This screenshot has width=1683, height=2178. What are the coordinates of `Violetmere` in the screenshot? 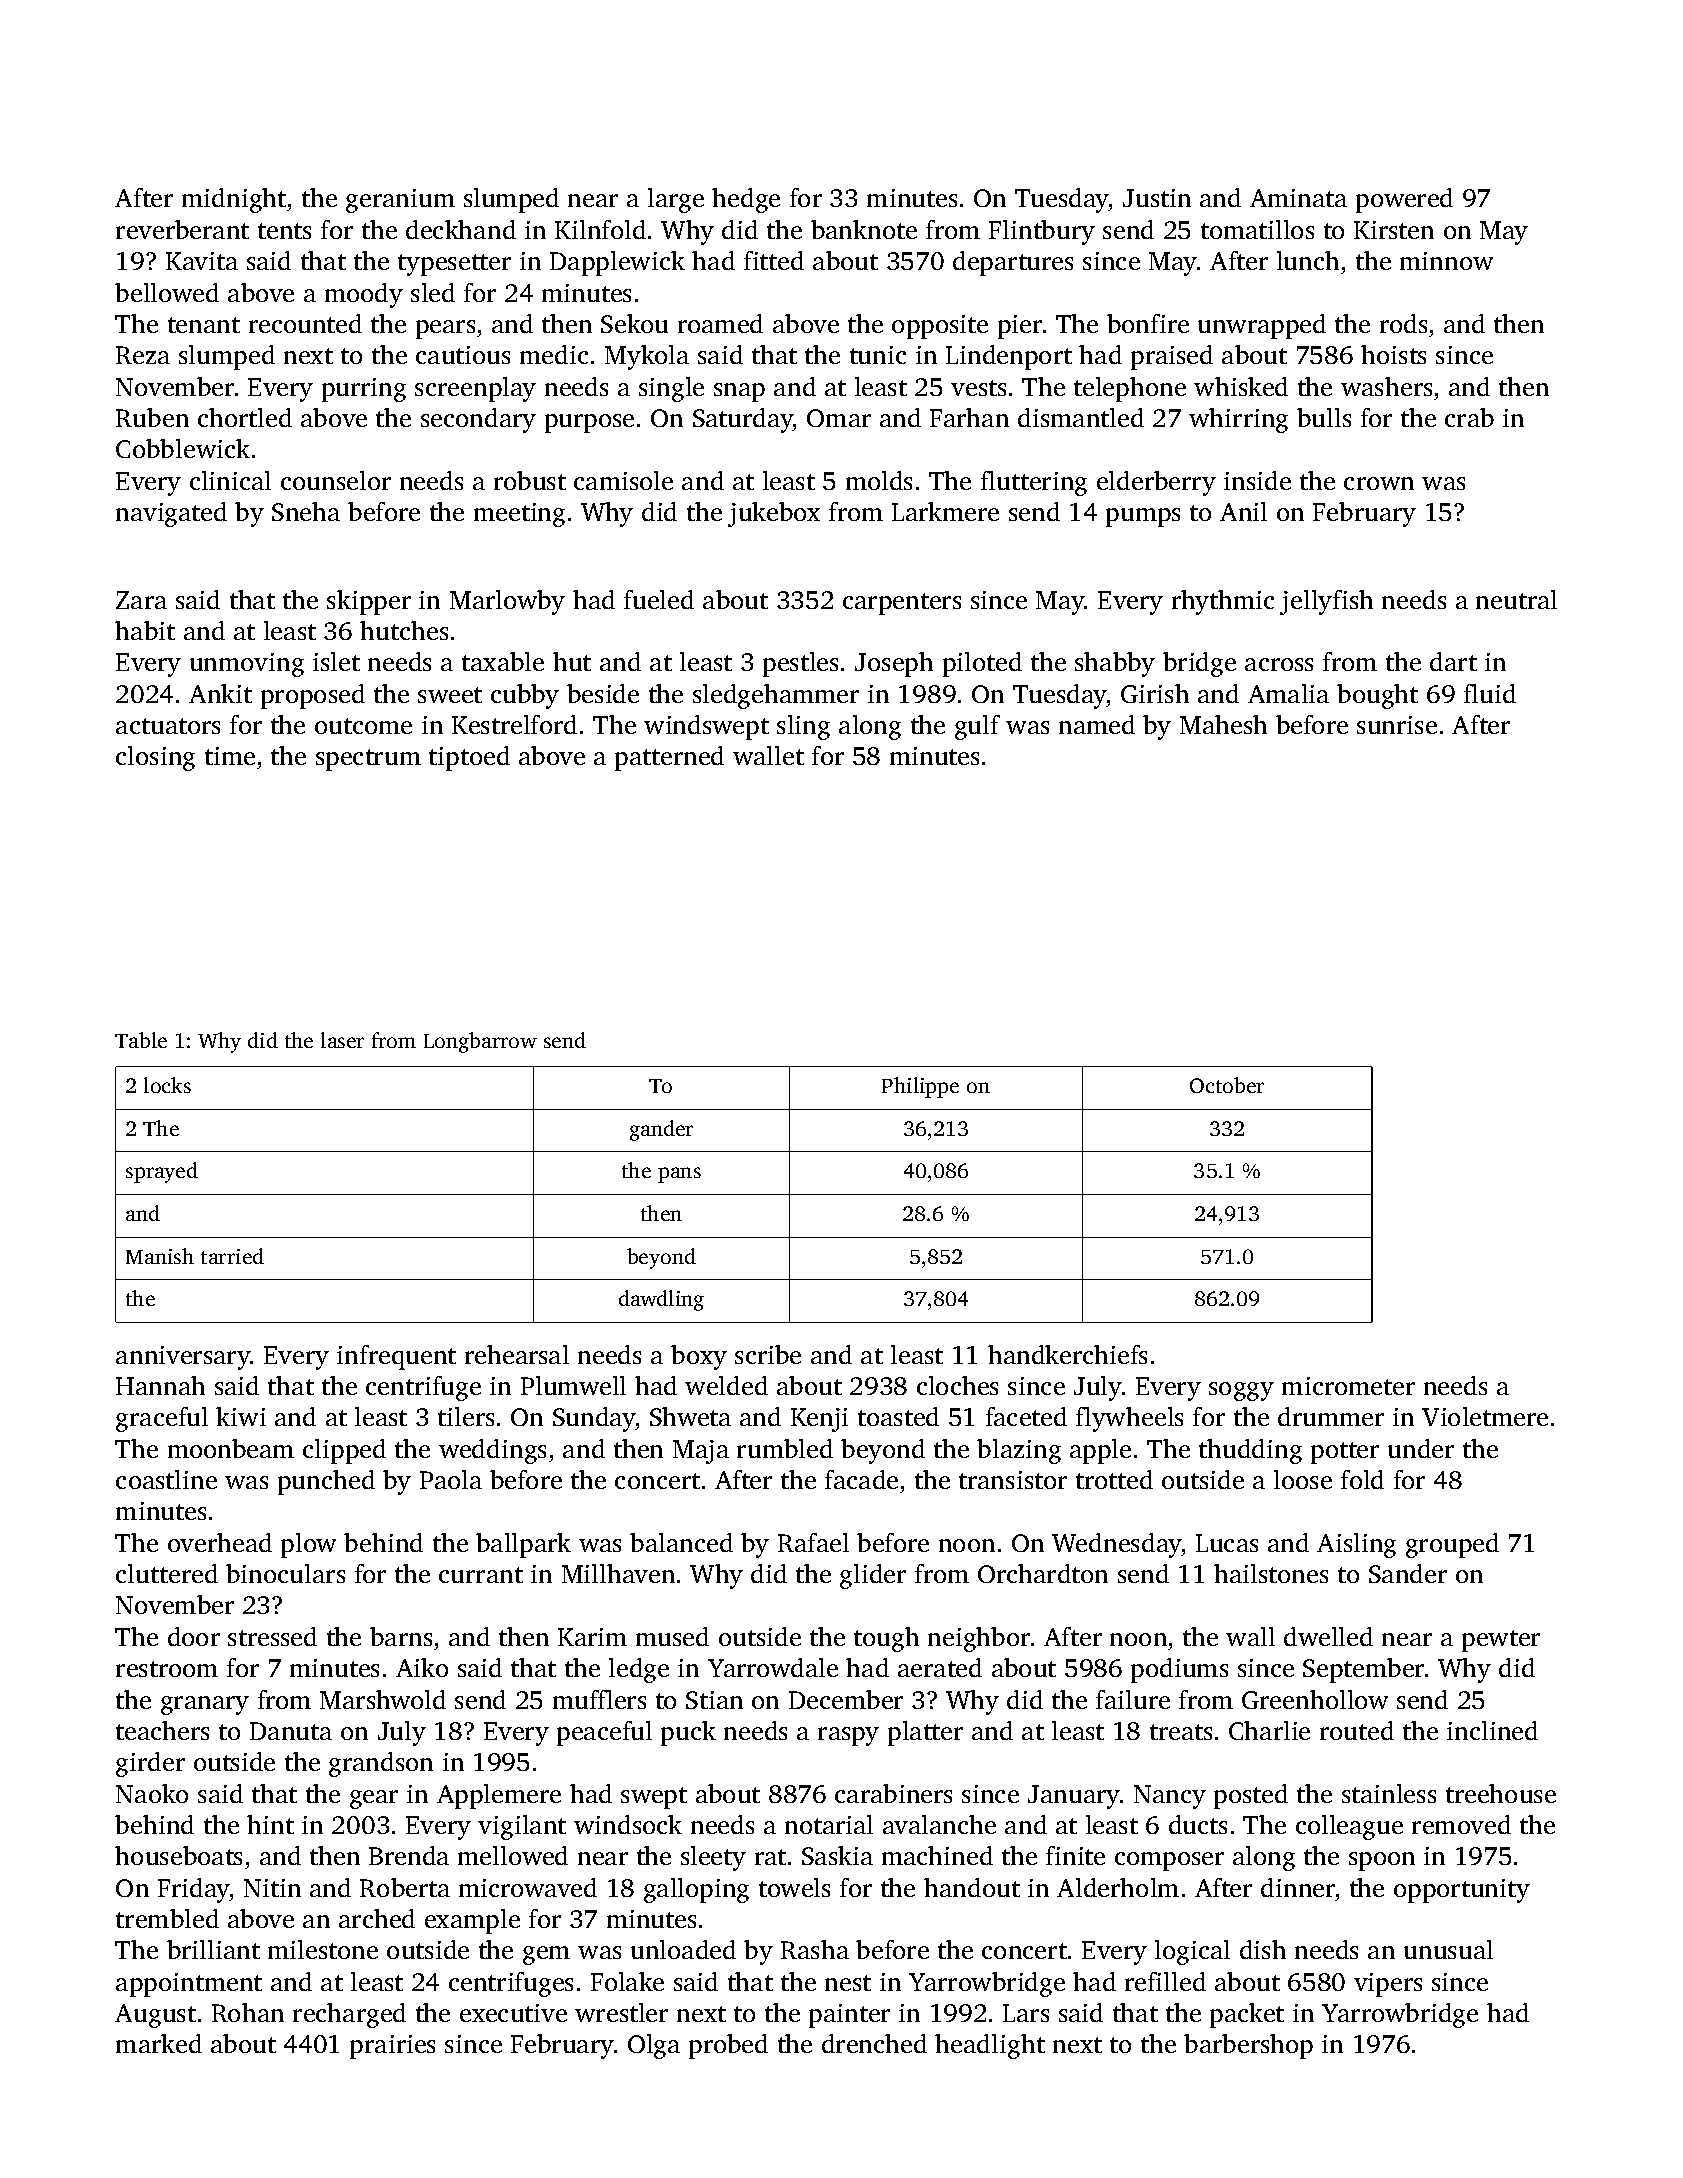 It's located at (1485, 1416).
